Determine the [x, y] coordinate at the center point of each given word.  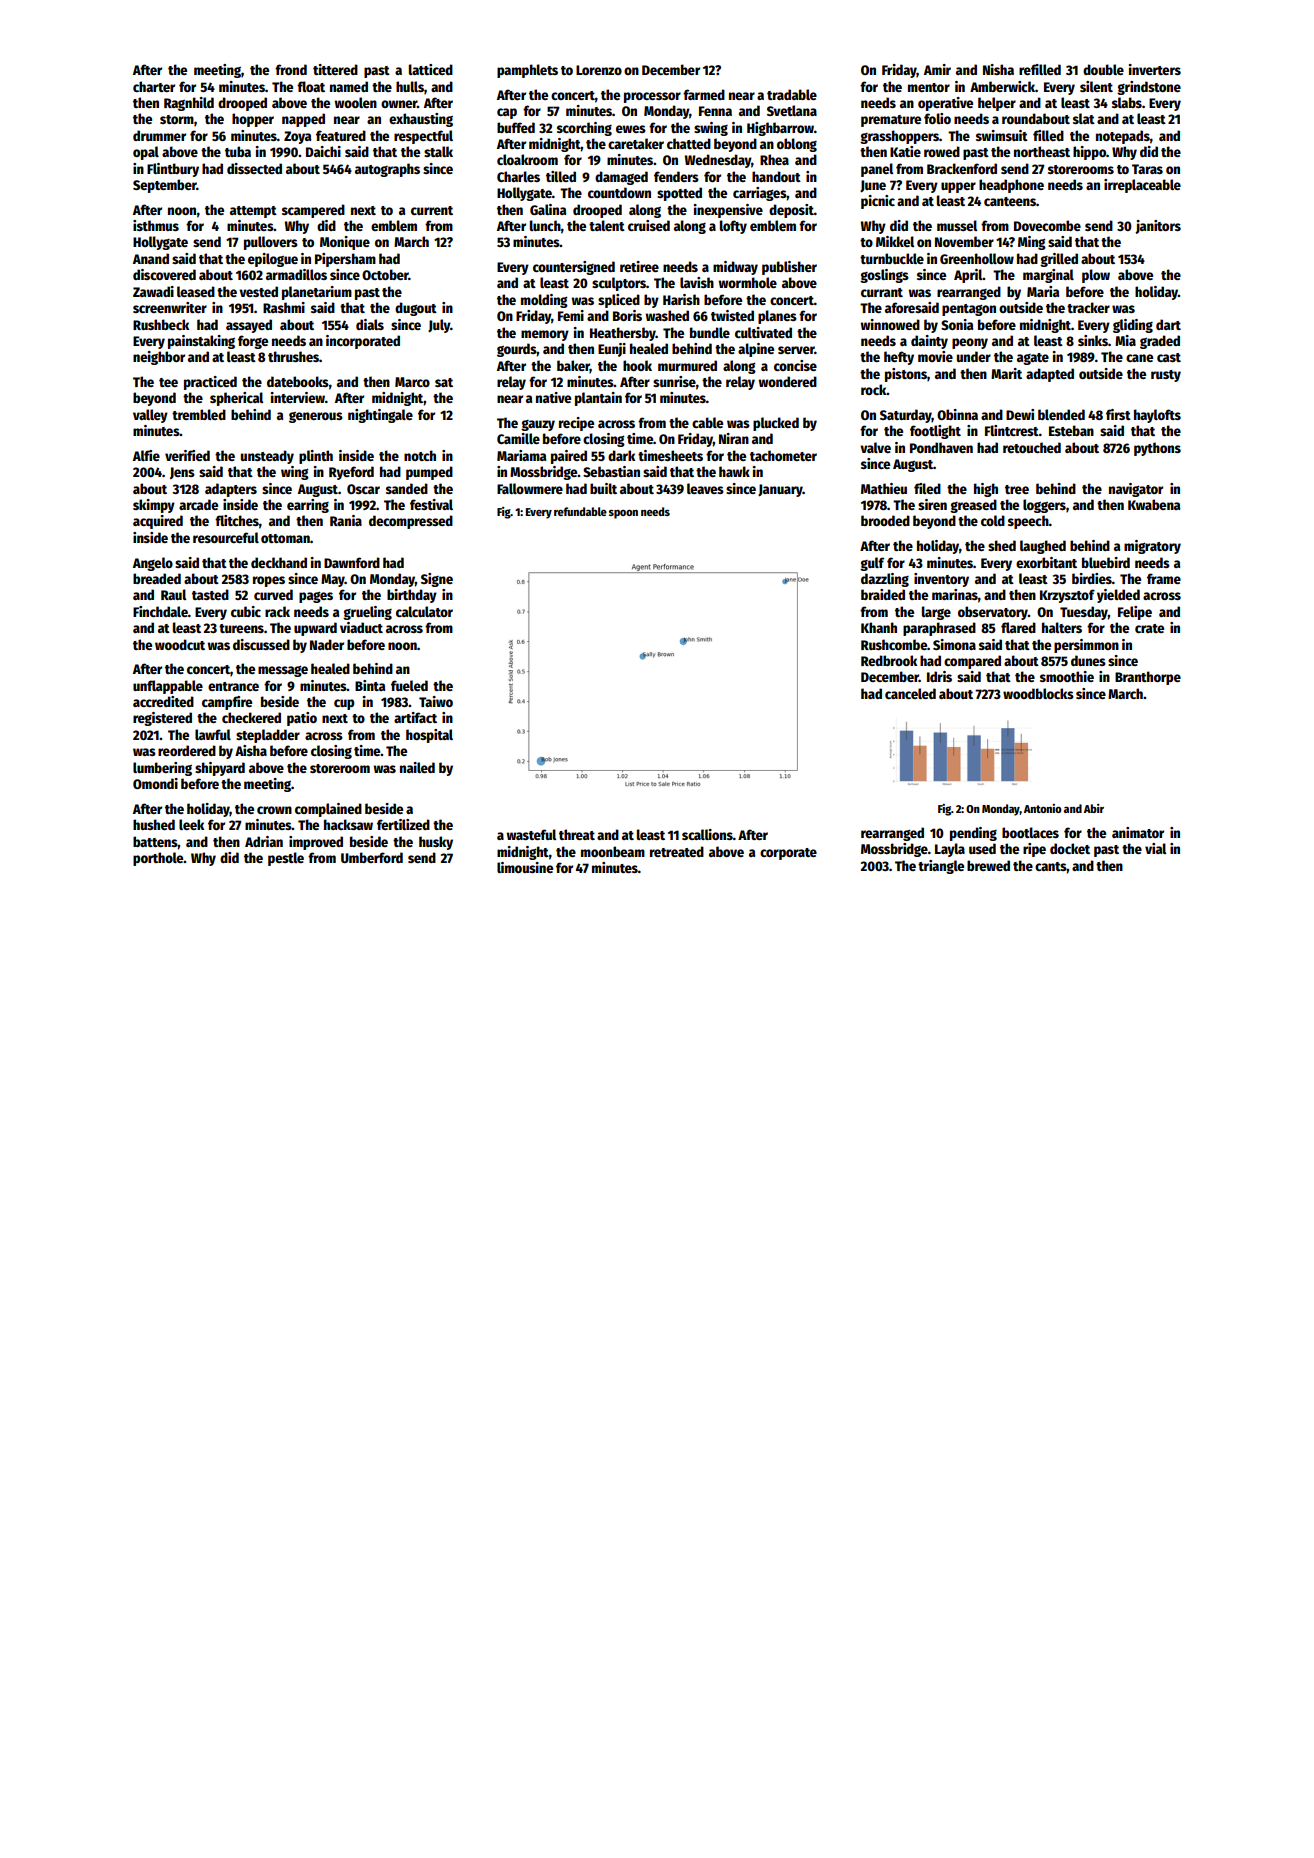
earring [308, 506]
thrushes [293, 356]
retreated [677, 851]
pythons [1157, 449]
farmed [704, 94]
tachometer [783, 455]
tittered [335, 69]
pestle [286, 859]
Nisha [998, 69]
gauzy [538, 425]
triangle [941, 867]
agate [1033, 359]
